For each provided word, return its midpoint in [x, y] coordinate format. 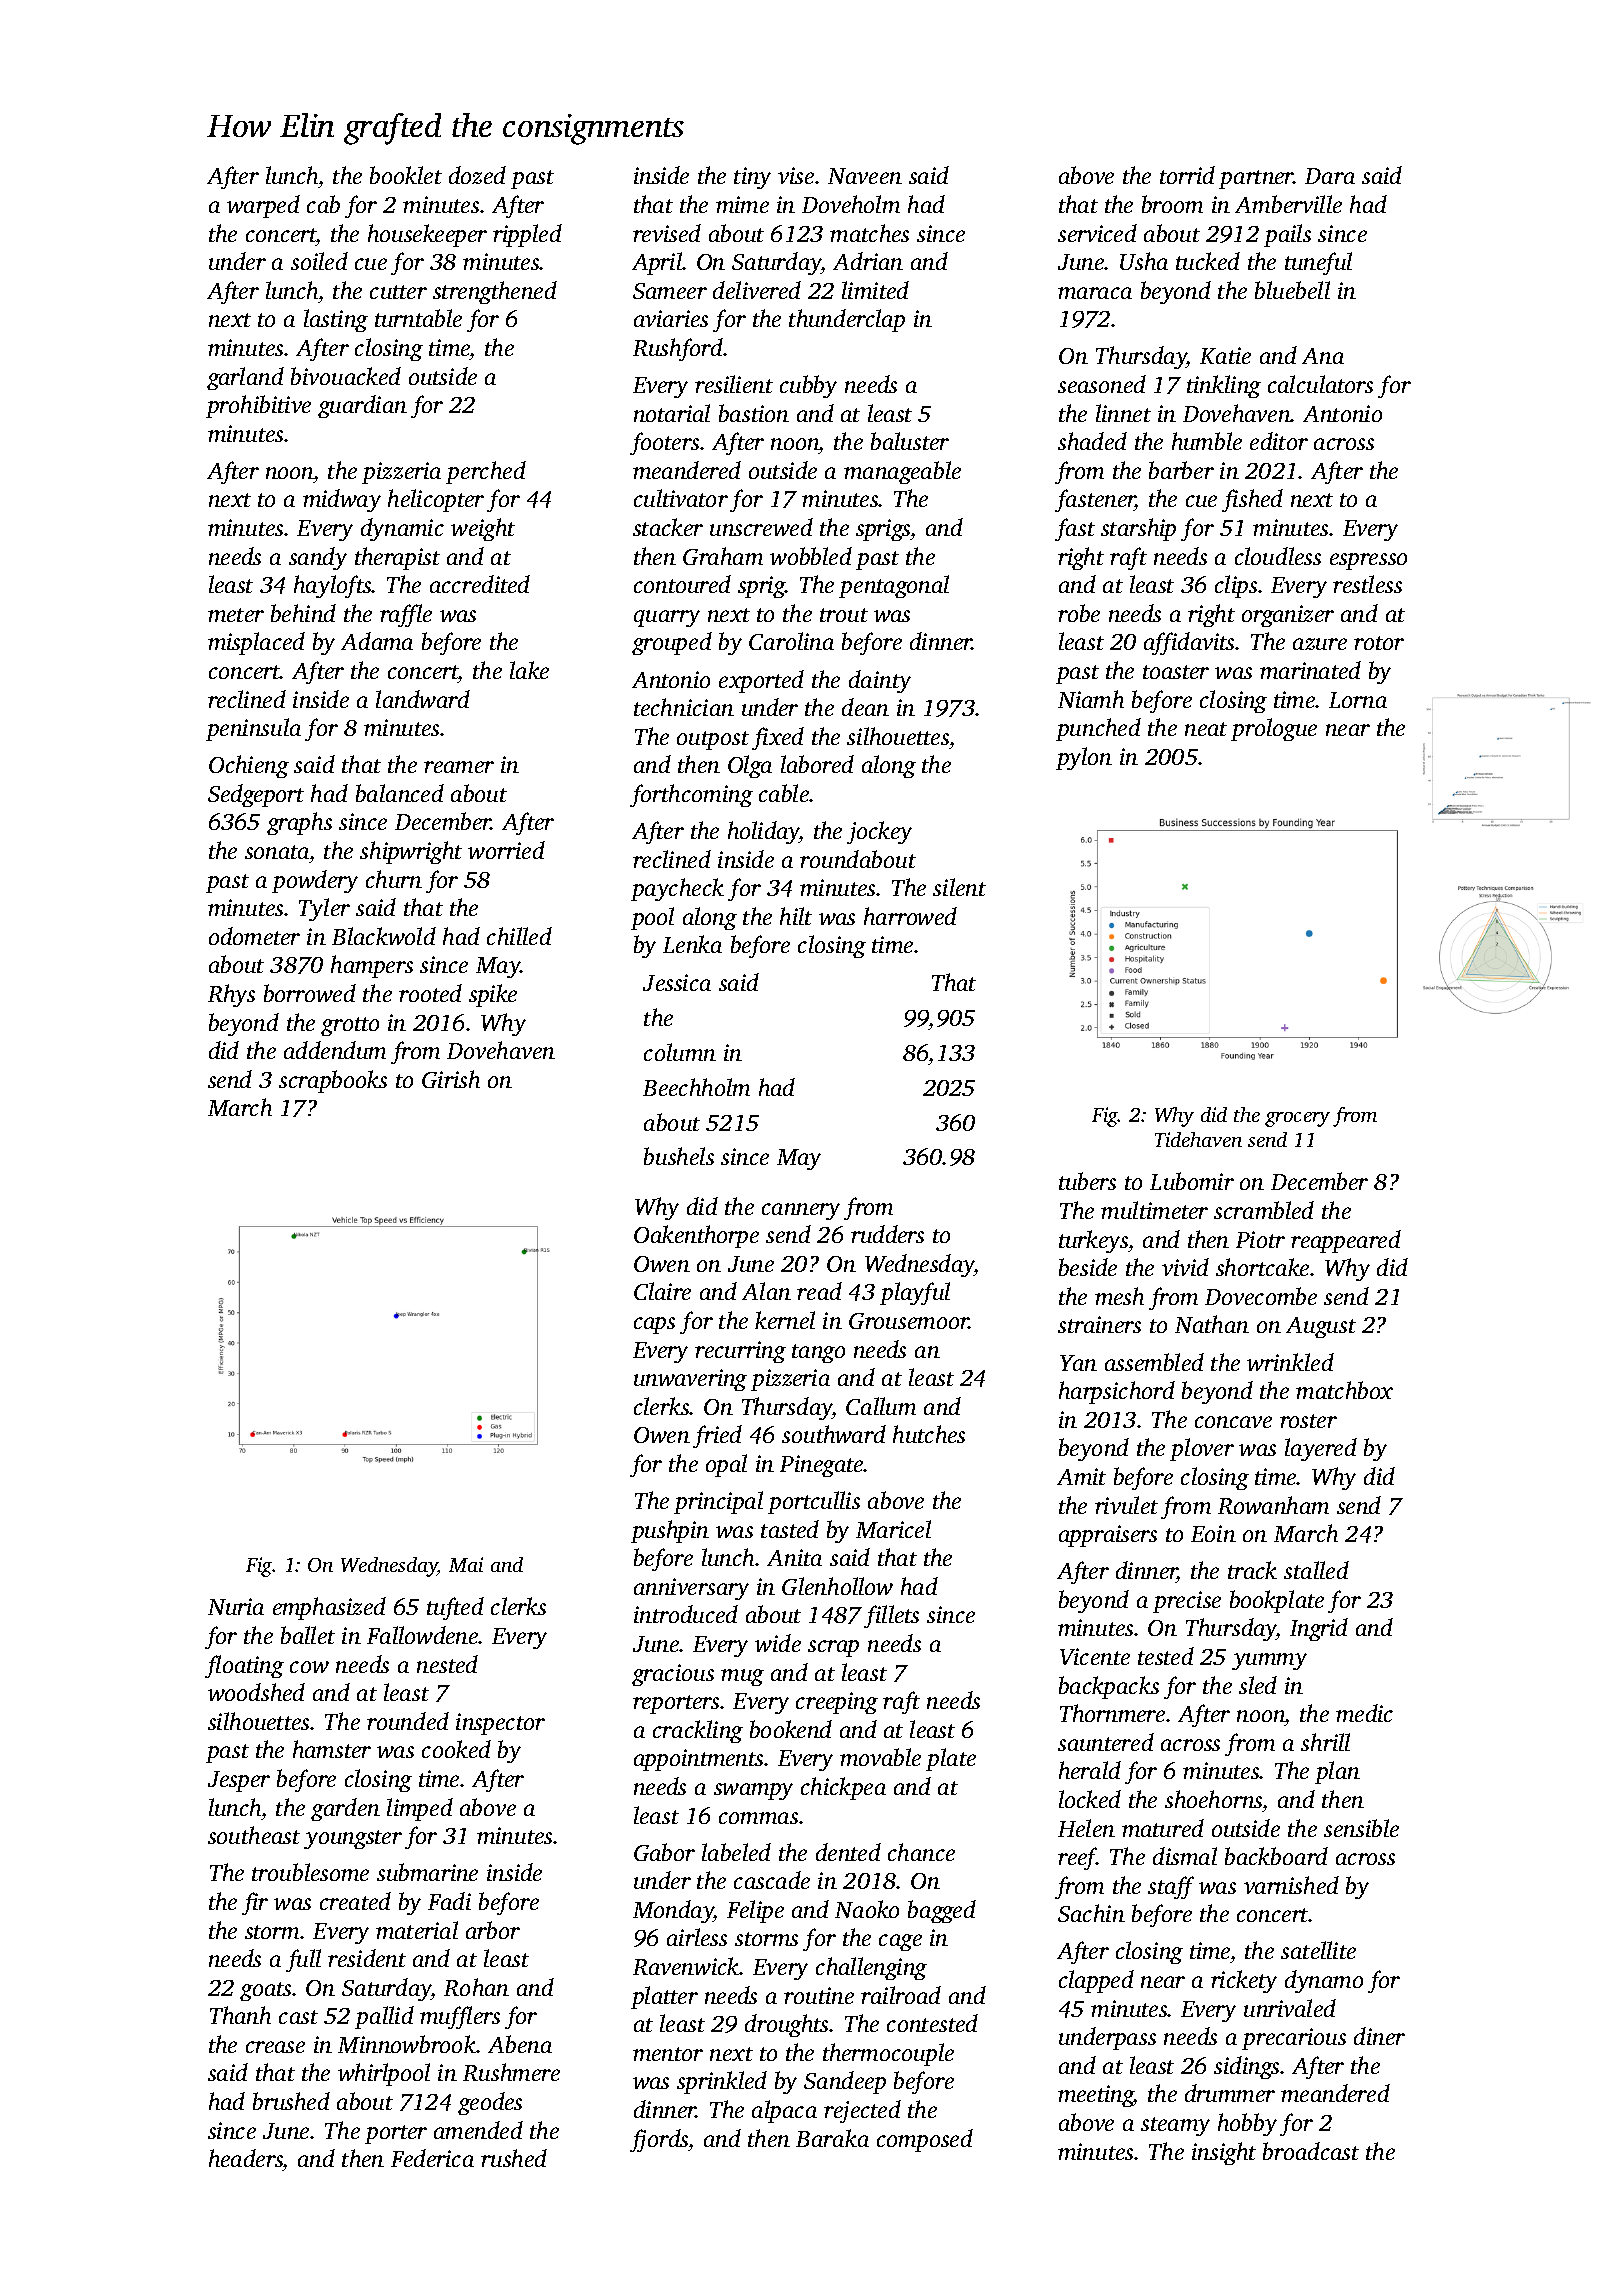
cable [784, 793]
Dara [1330, 176]
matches [869, 233]
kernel [785, 1320]
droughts [787, 2025]
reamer [459, 767]
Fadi [449, 1901]
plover [1202, 1449]
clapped [1096, 1981]
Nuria [236, 1606]
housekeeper [427, 235]
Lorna [1358, 700]
